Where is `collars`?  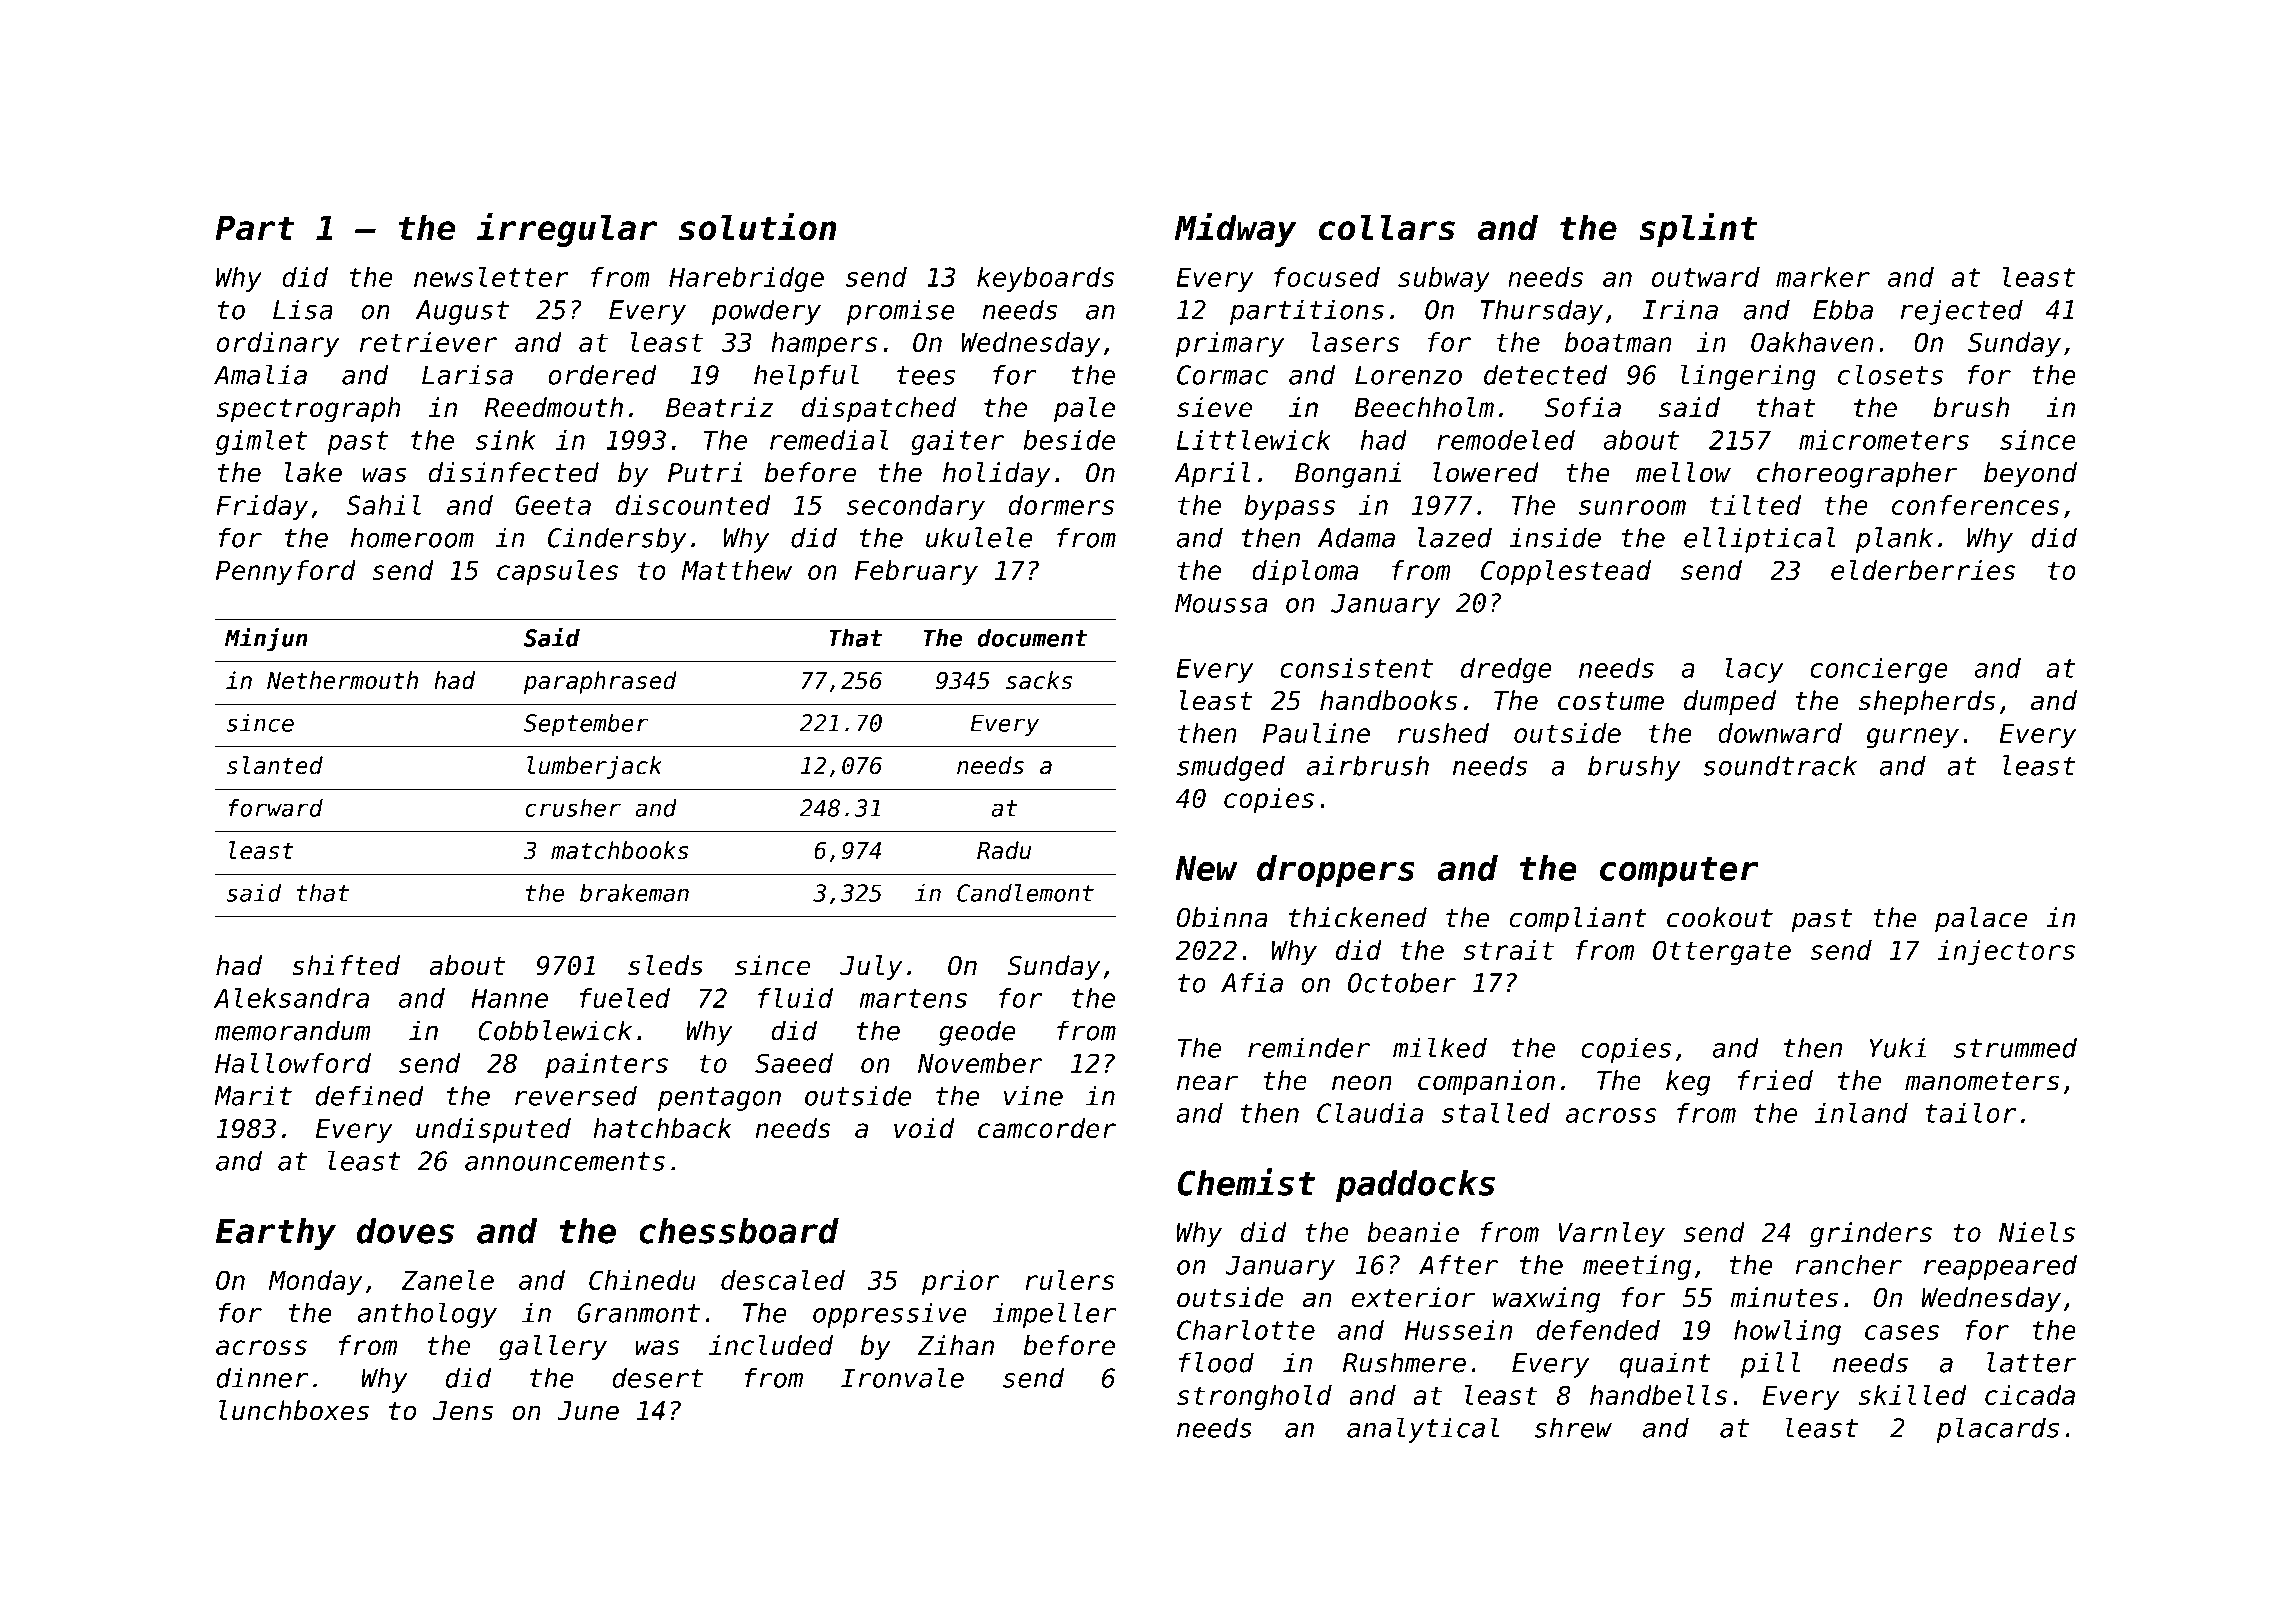 collars is located at coordinates (1387, 227).
